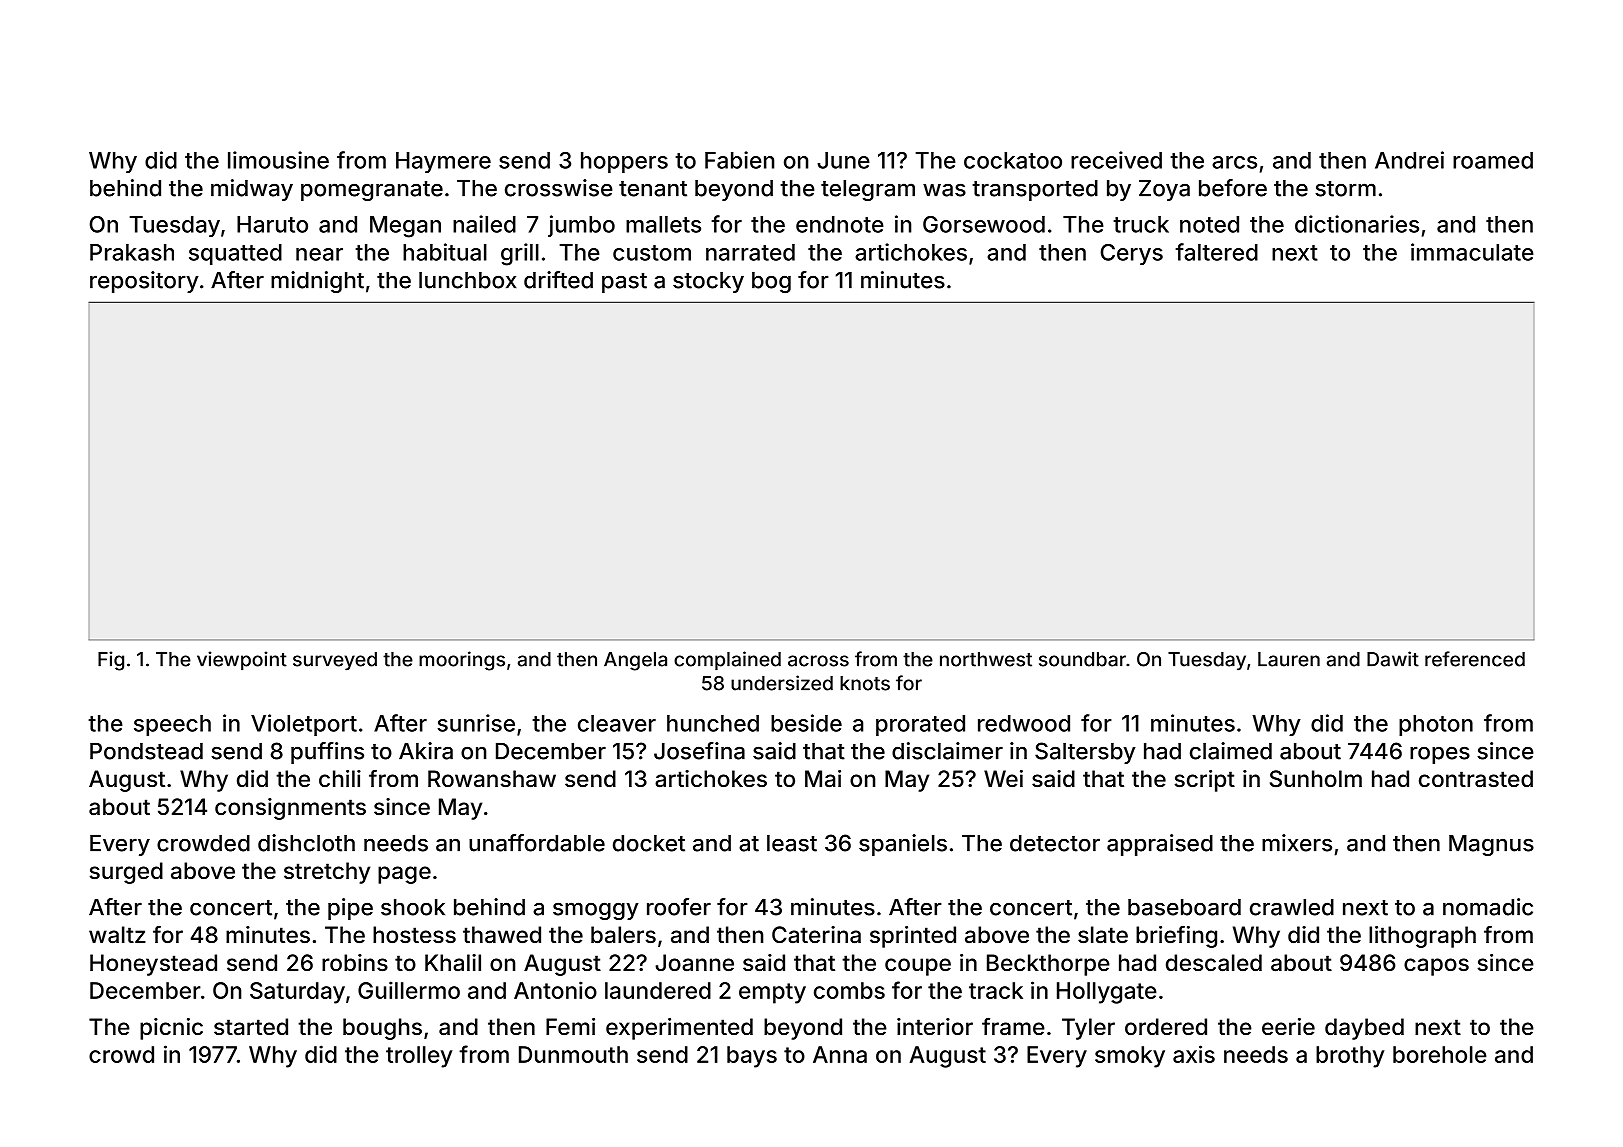 Image resolution: width=1623 pixels, height=1147 pixels. Describe the element at coordinates (144, 282) in the screenshot. I see `repository` at that location.
